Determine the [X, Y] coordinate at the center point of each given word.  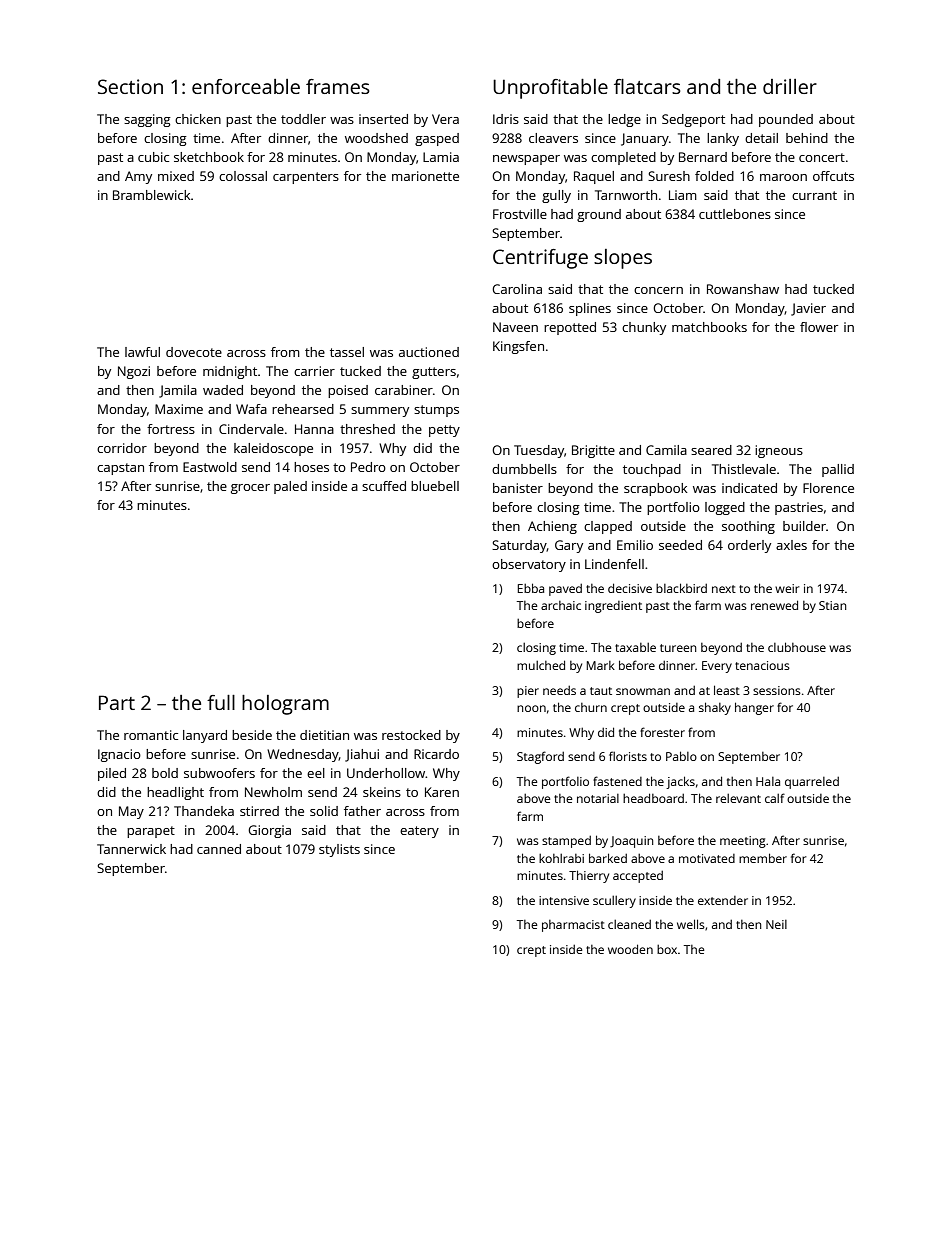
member [763, 858]
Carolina [517, 289]
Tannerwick [131, 849]
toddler [303, 119]
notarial [598, 798]
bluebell [435, 486]
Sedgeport [693, 120]
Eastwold [210, 467]
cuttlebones [735, 214]
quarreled [812, 783]
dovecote [194, 352]
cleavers [553, 138]
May [131, 812]
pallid [838, 470]
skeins [382, 792]
